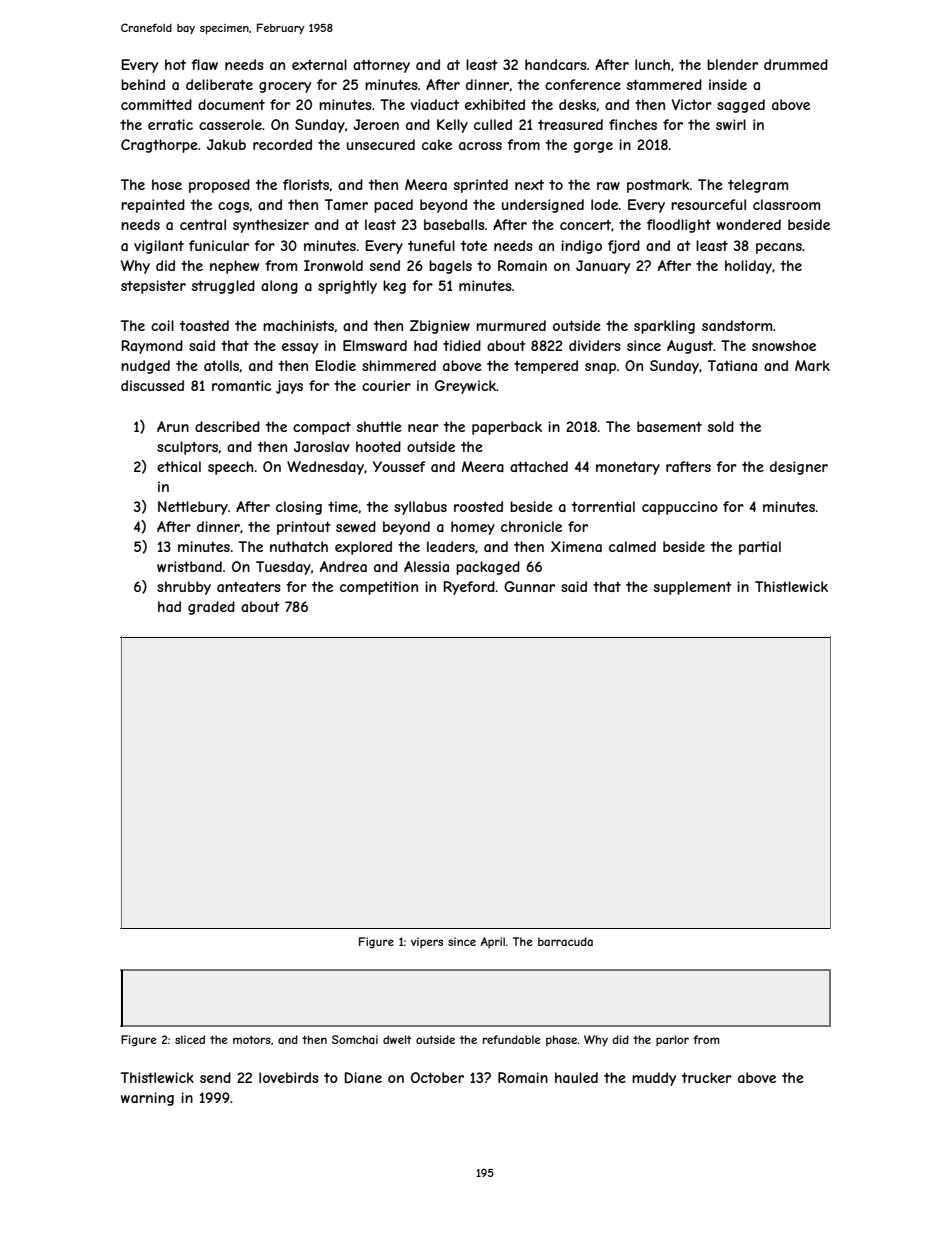  What do you see at coordinates (452, 126) in the page?
I see `Kelly` at bounding box center [452, 126].
